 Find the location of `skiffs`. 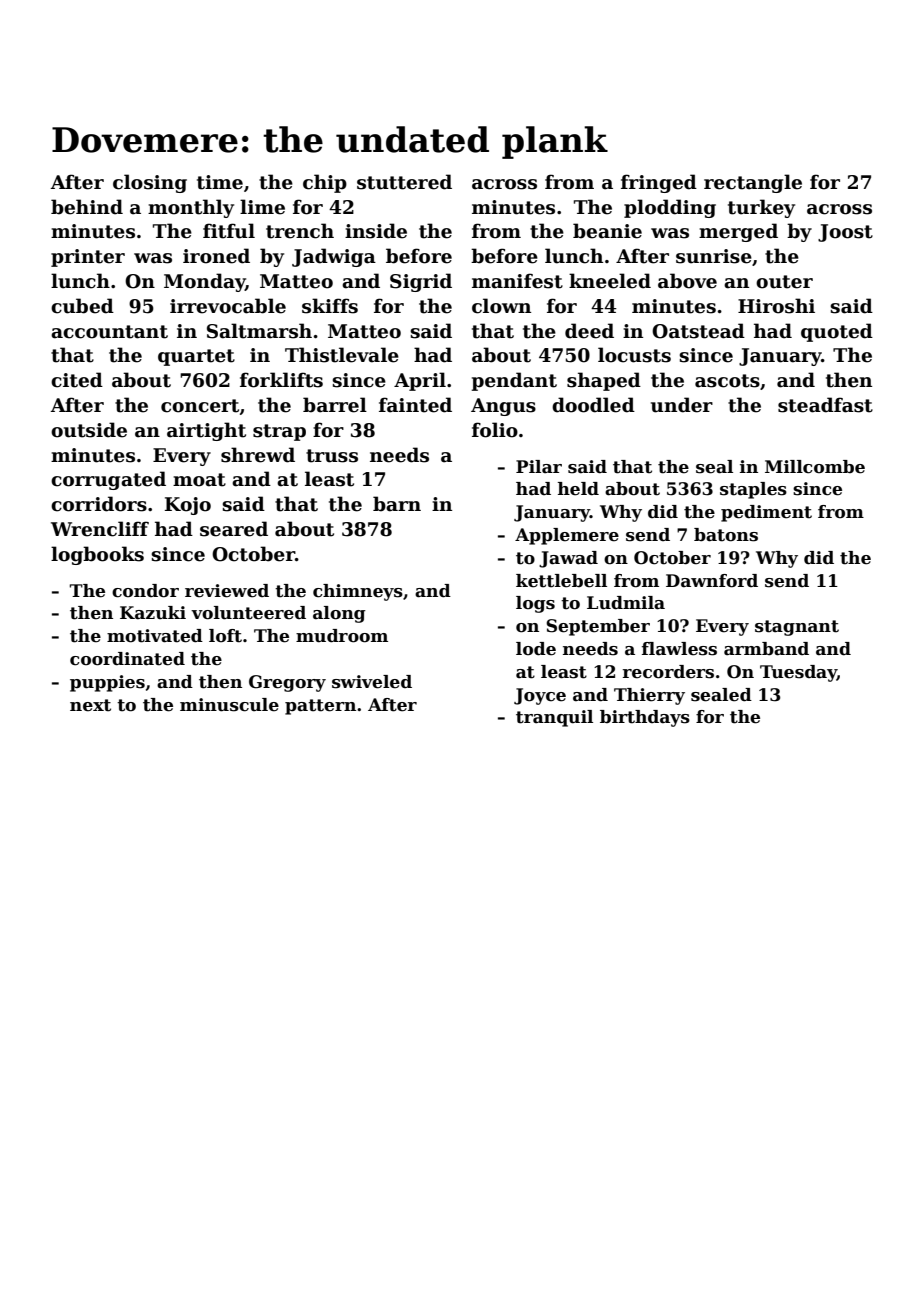

skiffs is located at coordinates (330, 306).
